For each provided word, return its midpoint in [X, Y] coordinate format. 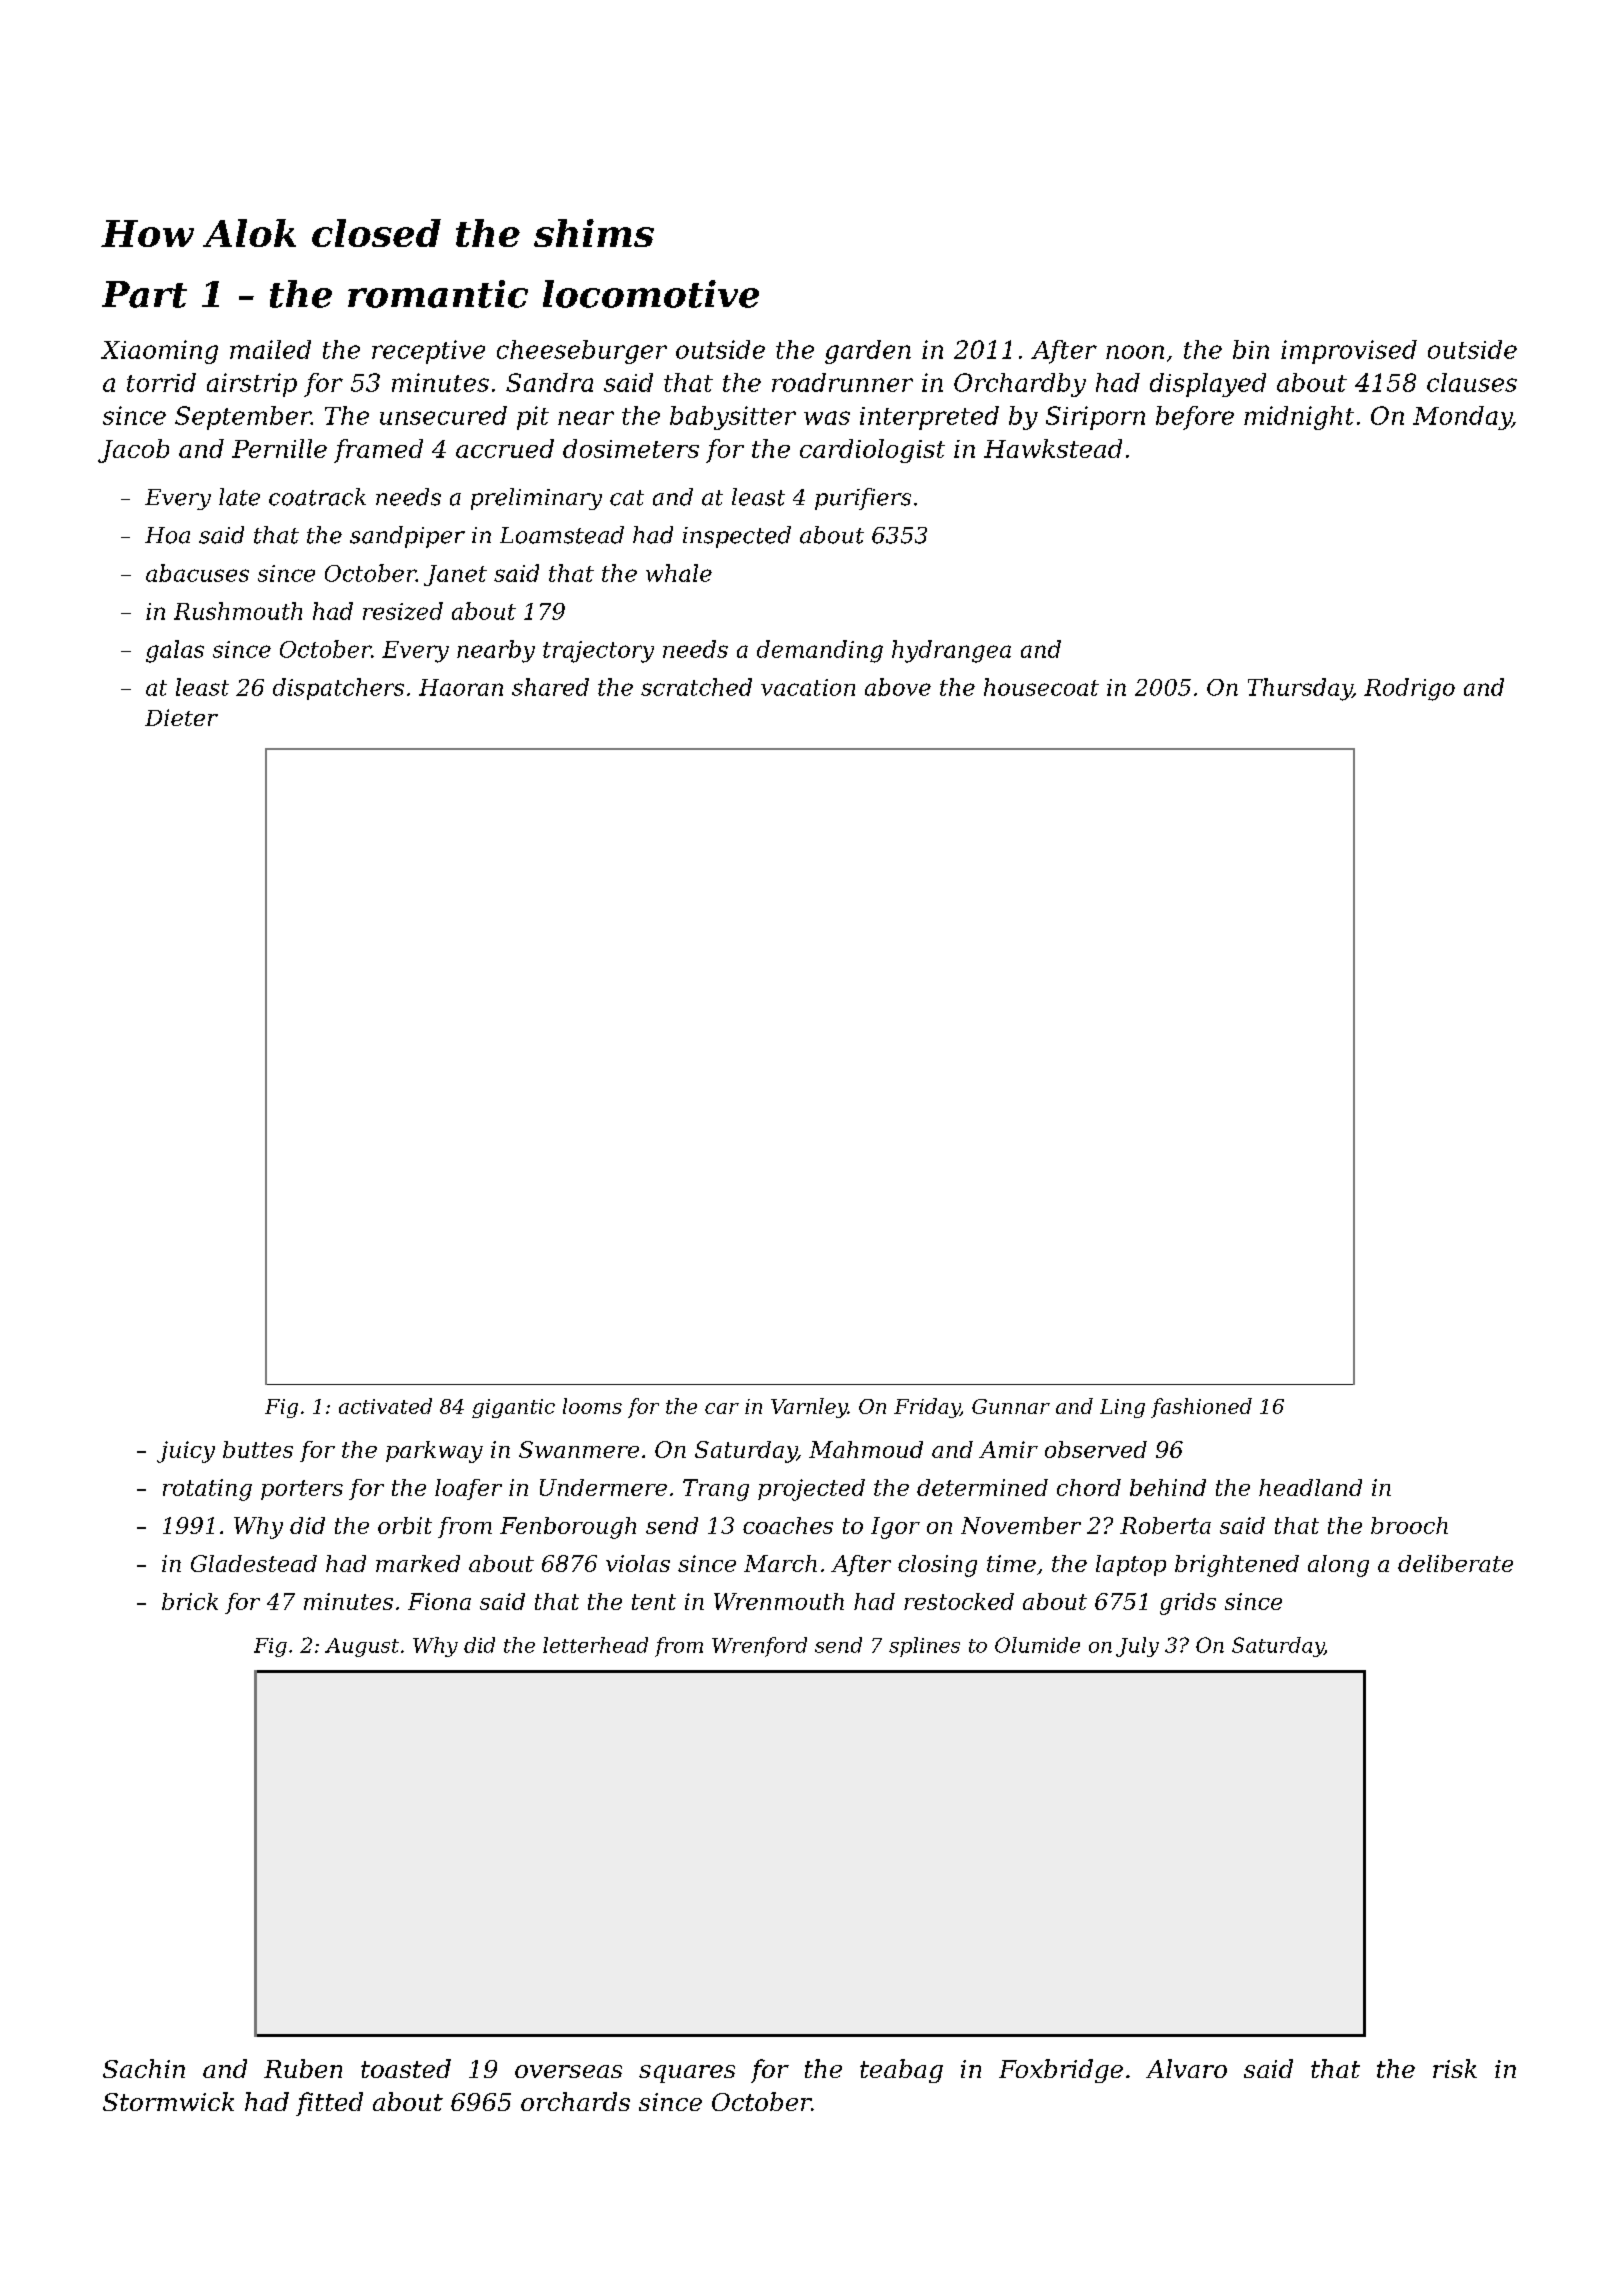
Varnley [809, 1408]
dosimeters [631, 448]
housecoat [1041, 687]
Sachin [144, 2068]
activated [385, 1406]
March [780, 1563]
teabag [901, 2071]
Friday [927, 1408]
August [362, 1647]
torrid [161, 382]
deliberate [1455, 1563]
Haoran [461, 687]
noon [1135, 352]
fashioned [1201, 1408]
